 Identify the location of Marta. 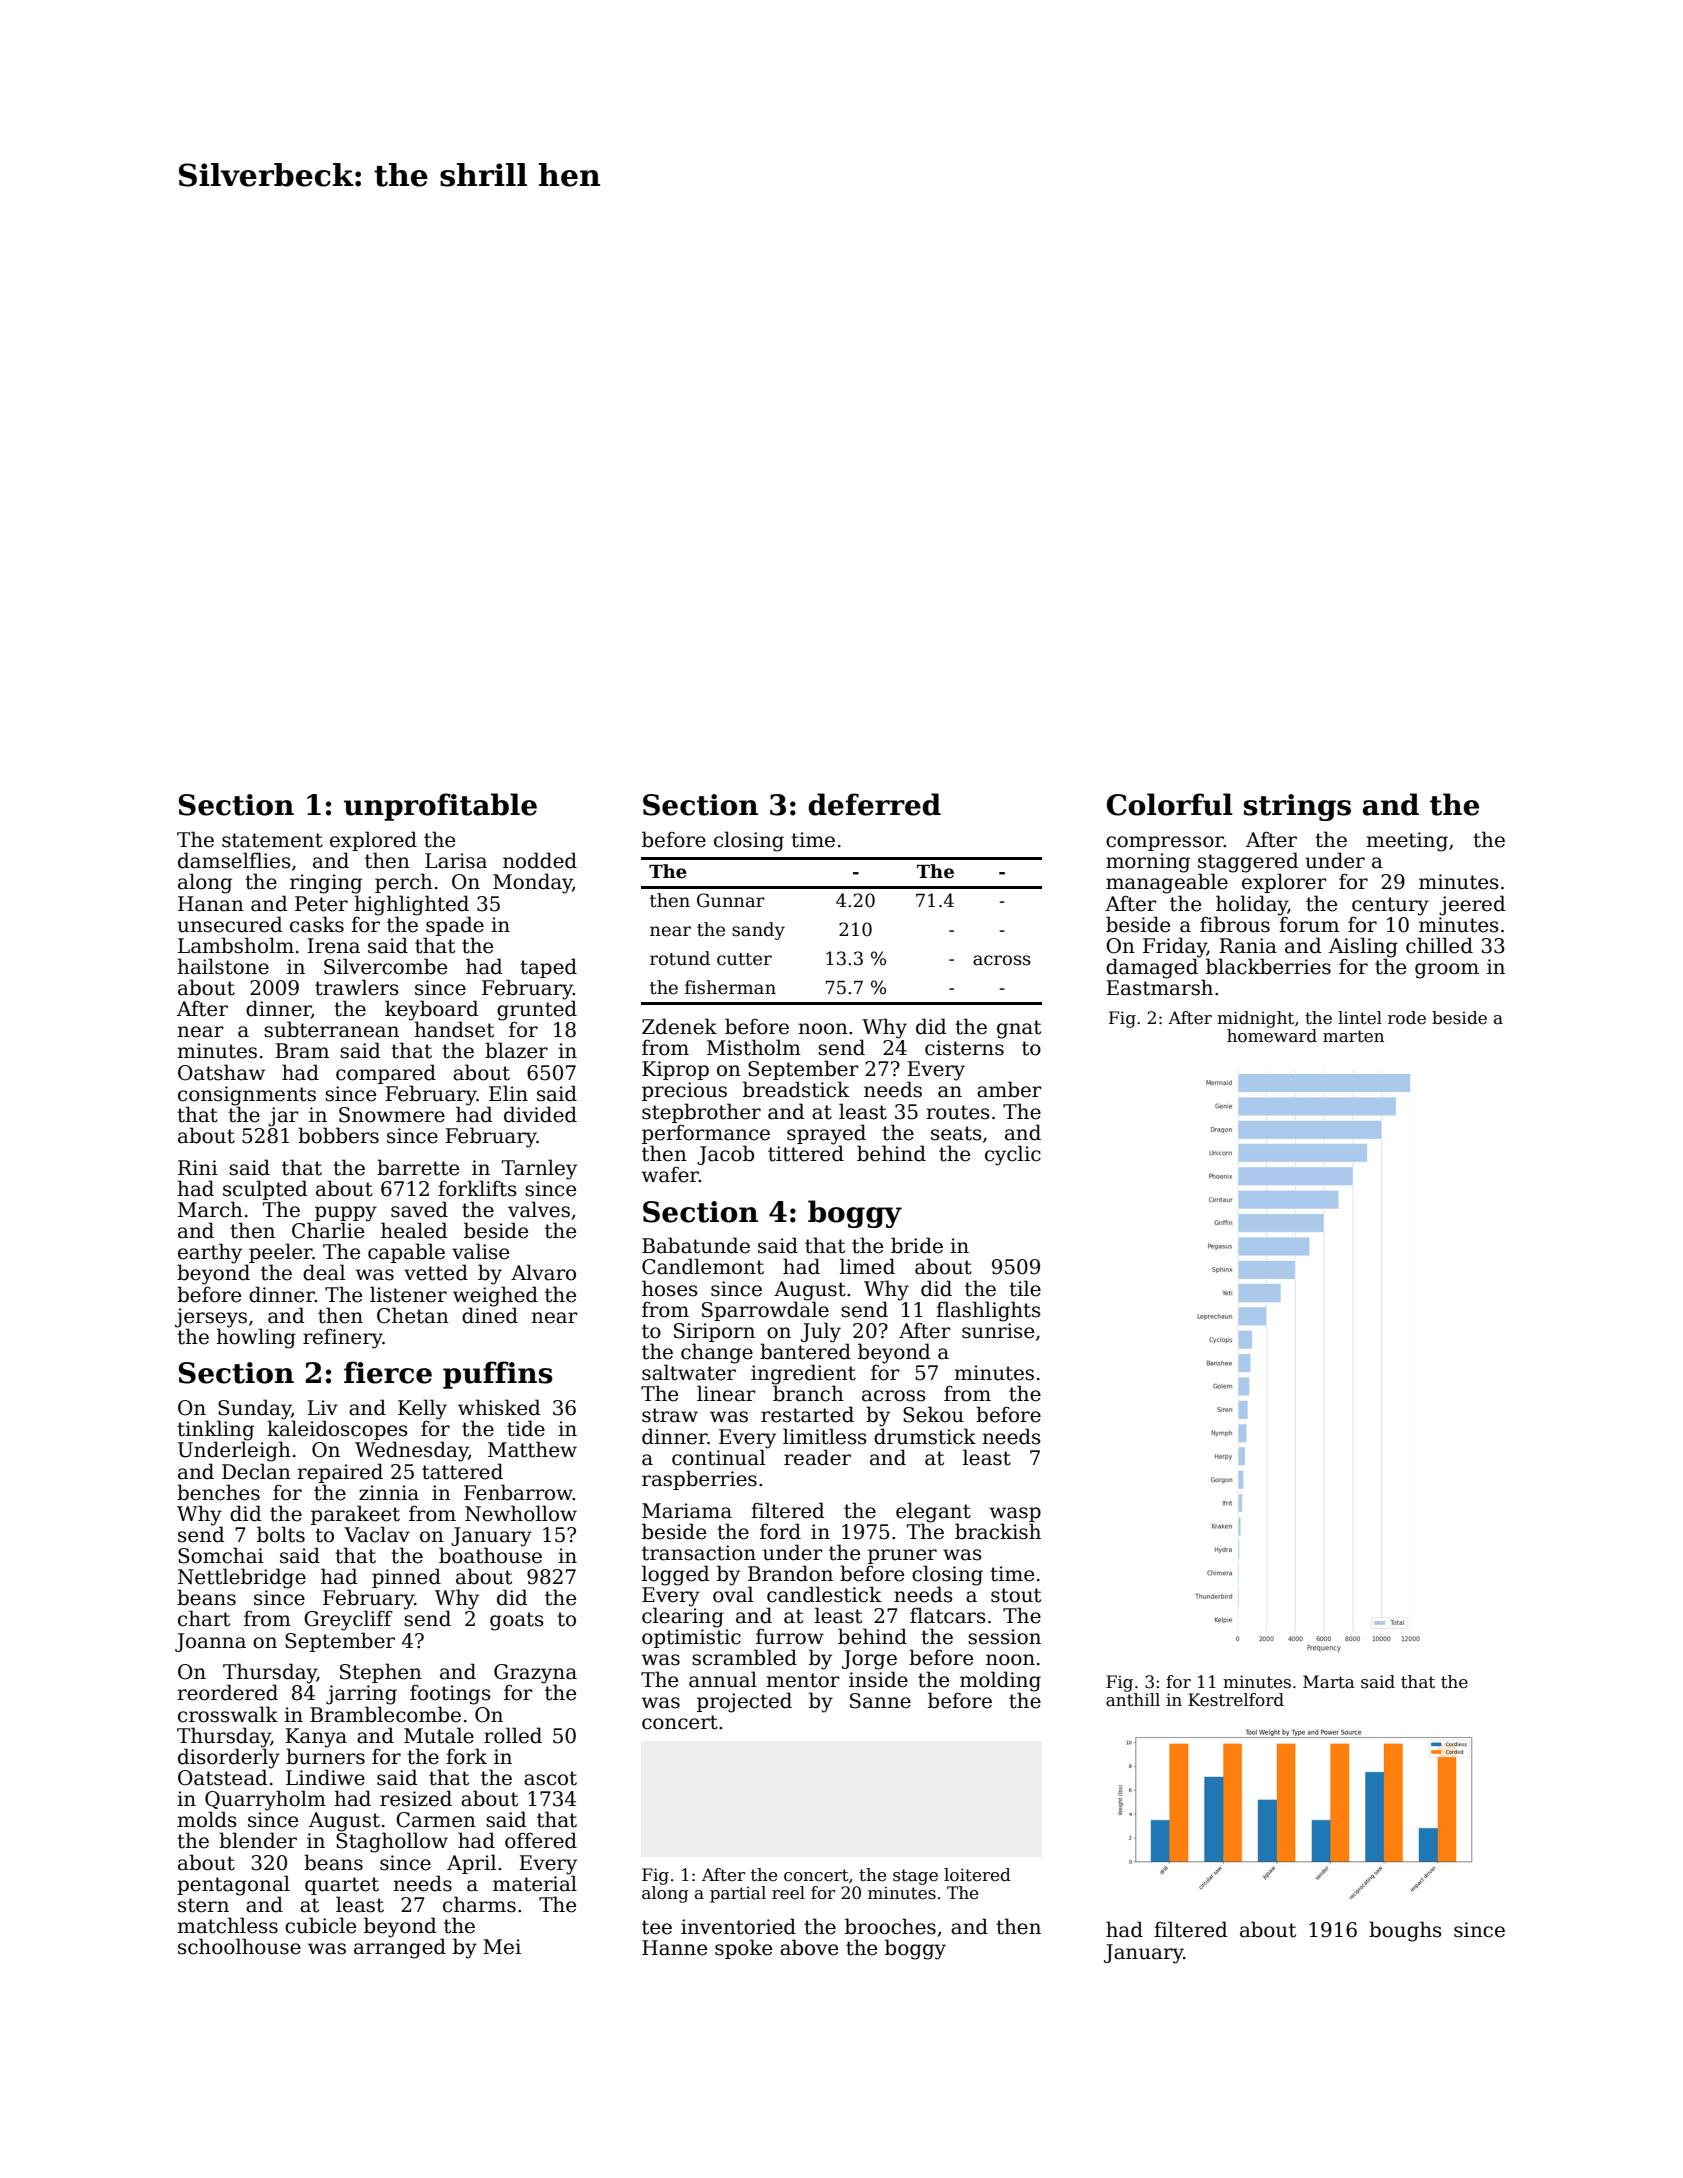
(1329, 1682).
